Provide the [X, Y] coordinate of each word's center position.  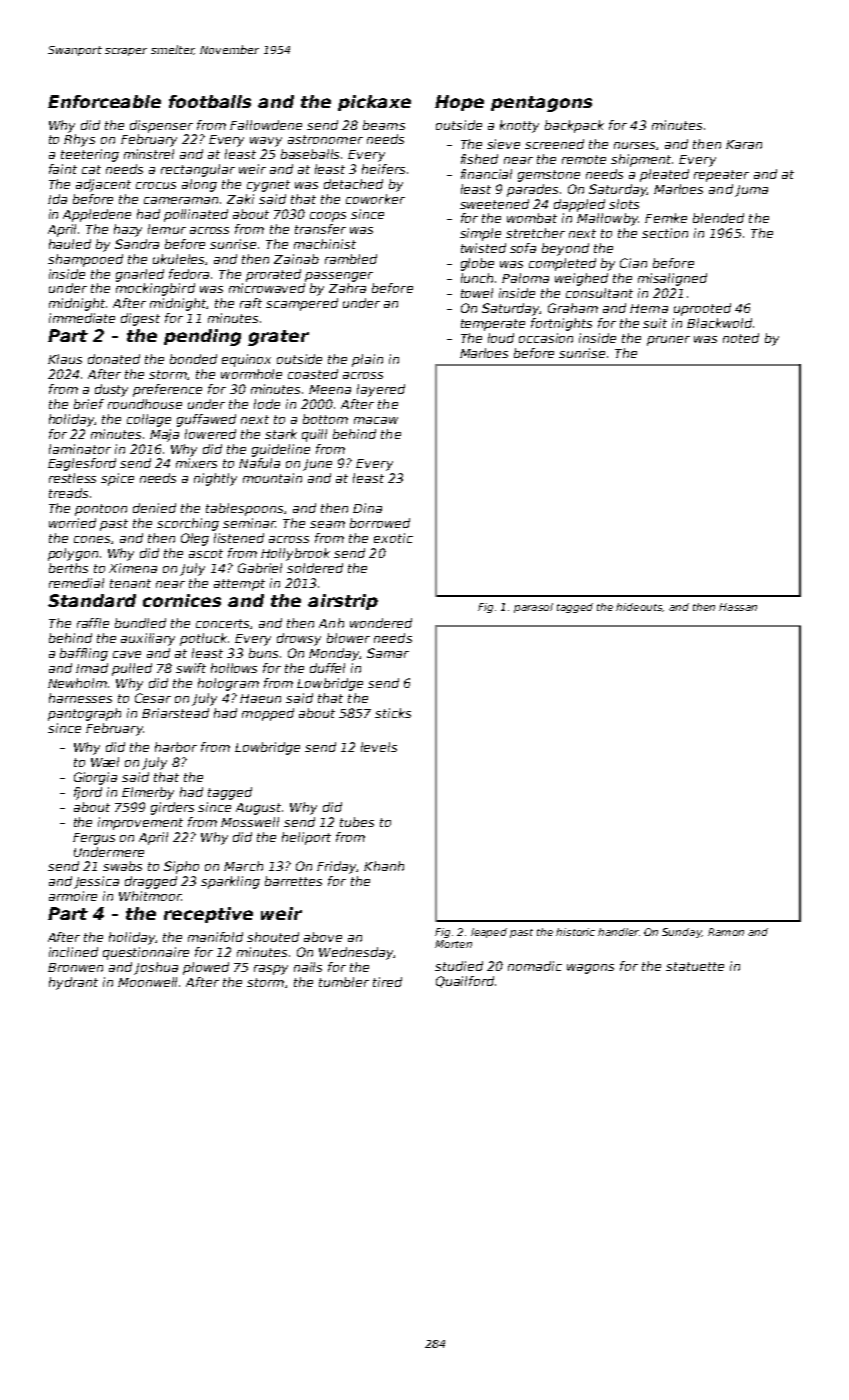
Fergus [94, 839]
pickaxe [374, 103]
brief [89, 404]
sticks [393, 713]
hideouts [639, 607]
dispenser [161, 126]
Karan [744, 144]
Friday [337, 867]
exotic [393, 538]
